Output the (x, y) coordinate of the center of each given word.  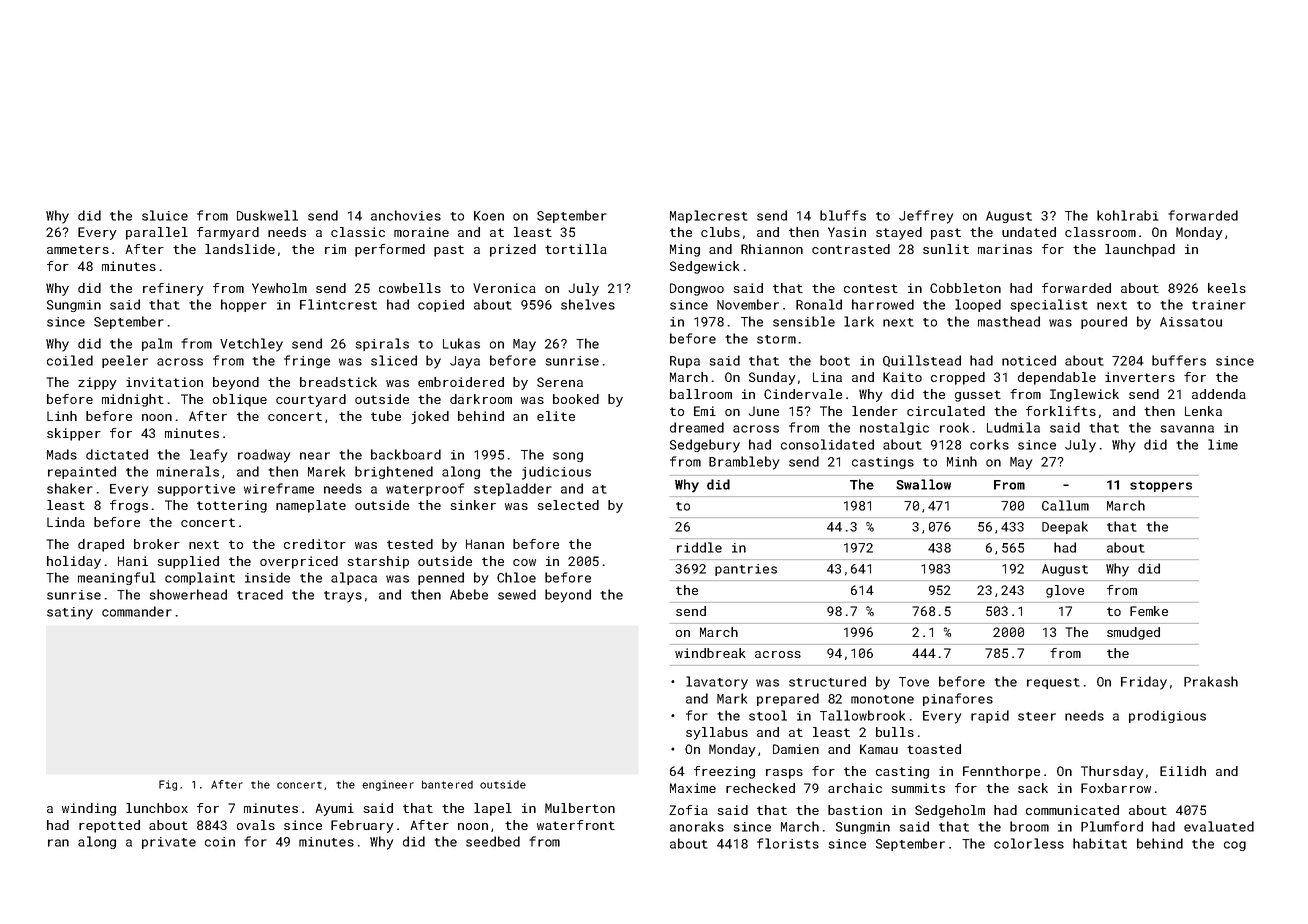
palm (157, 344)
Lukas (461, 343)
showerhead (188, 594)
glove (1065, 591)
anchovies (406, 215)
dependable (1057, 378)
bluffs (843, 215)
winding (89, 809)
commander (137, 611)
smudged (1133, 633)
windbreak (710, 653)
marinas (1005, 249)
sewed (517, 594)
